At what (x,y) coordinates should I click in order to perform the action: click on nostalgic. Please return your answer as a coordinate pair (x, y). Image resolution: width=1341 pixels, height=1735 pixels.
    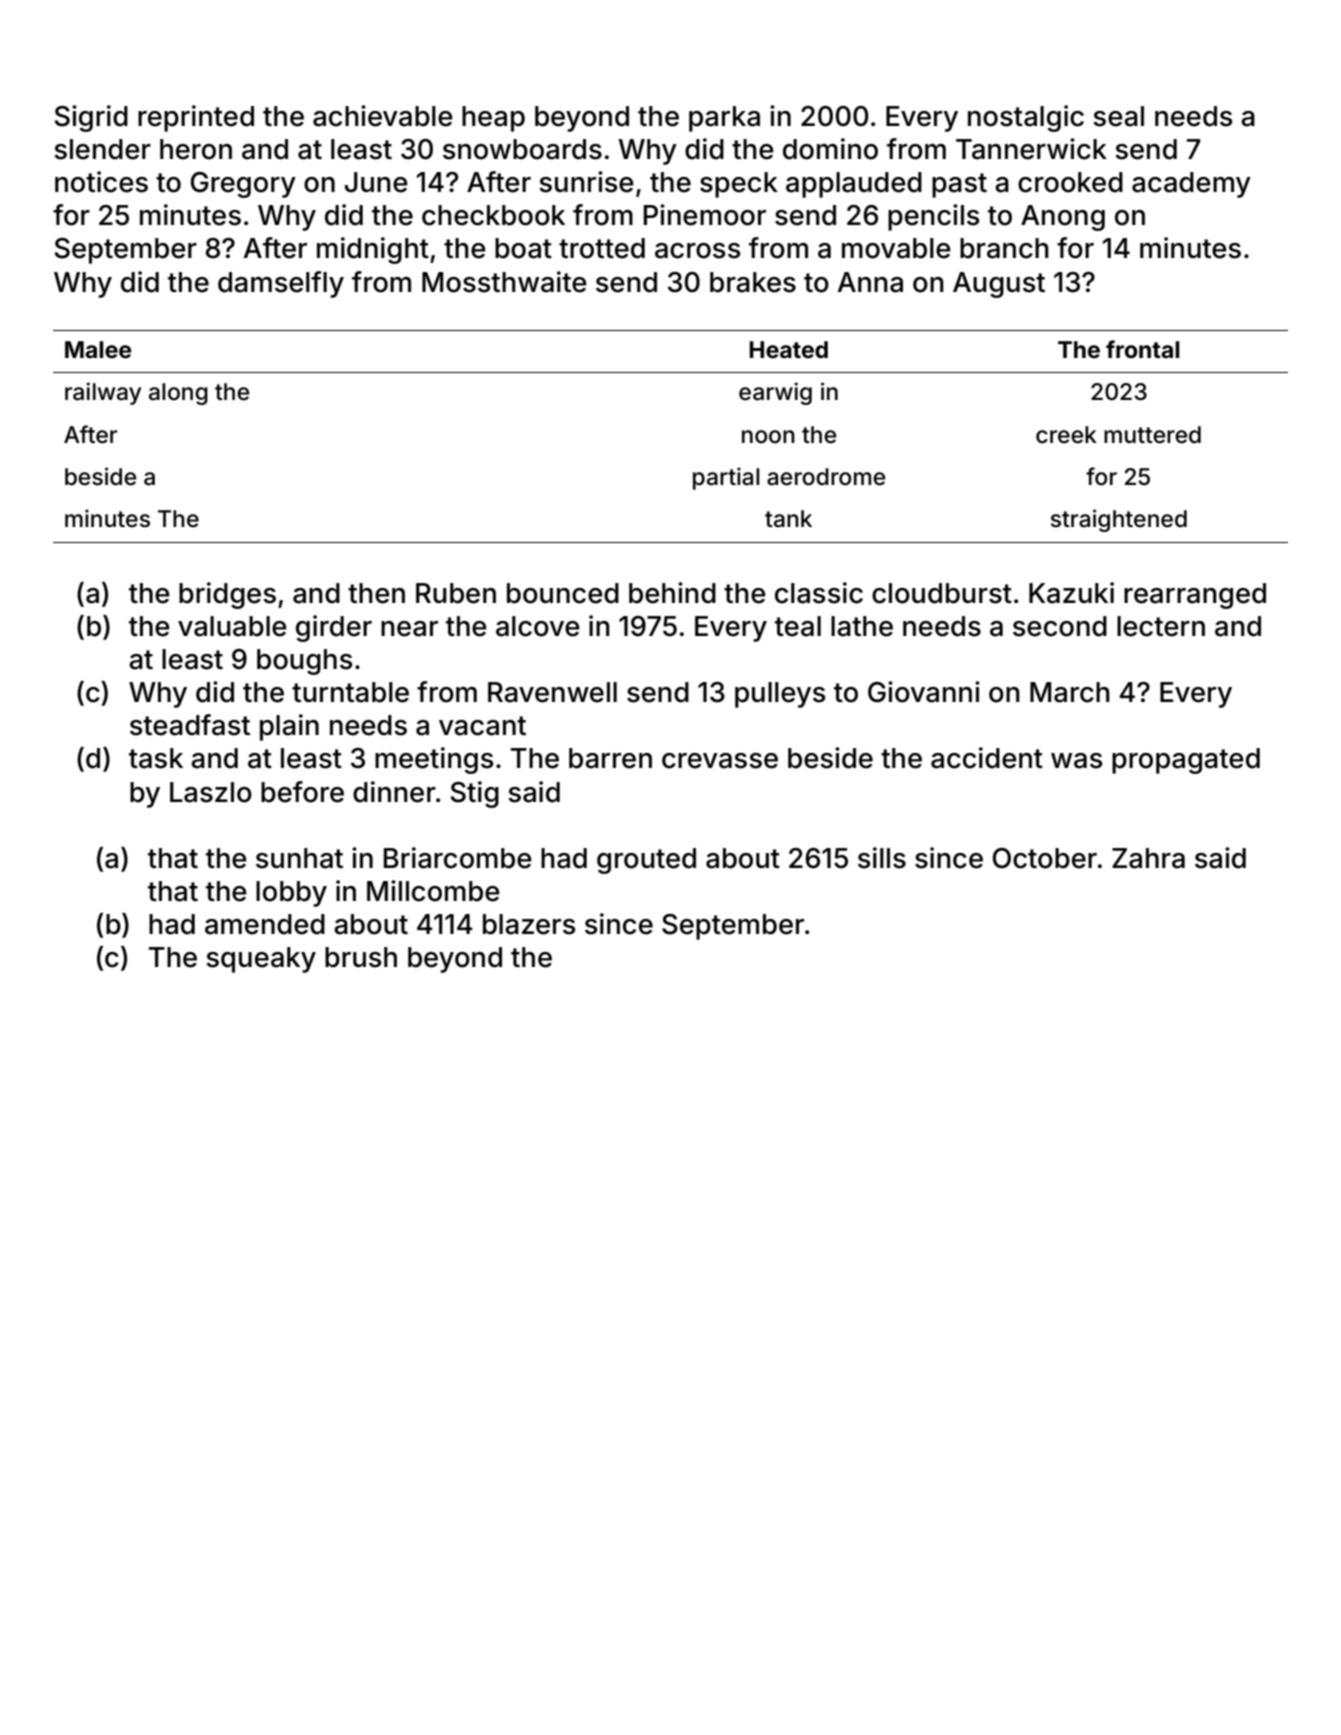
    Looking at the image, I should click on (1026, 118).
